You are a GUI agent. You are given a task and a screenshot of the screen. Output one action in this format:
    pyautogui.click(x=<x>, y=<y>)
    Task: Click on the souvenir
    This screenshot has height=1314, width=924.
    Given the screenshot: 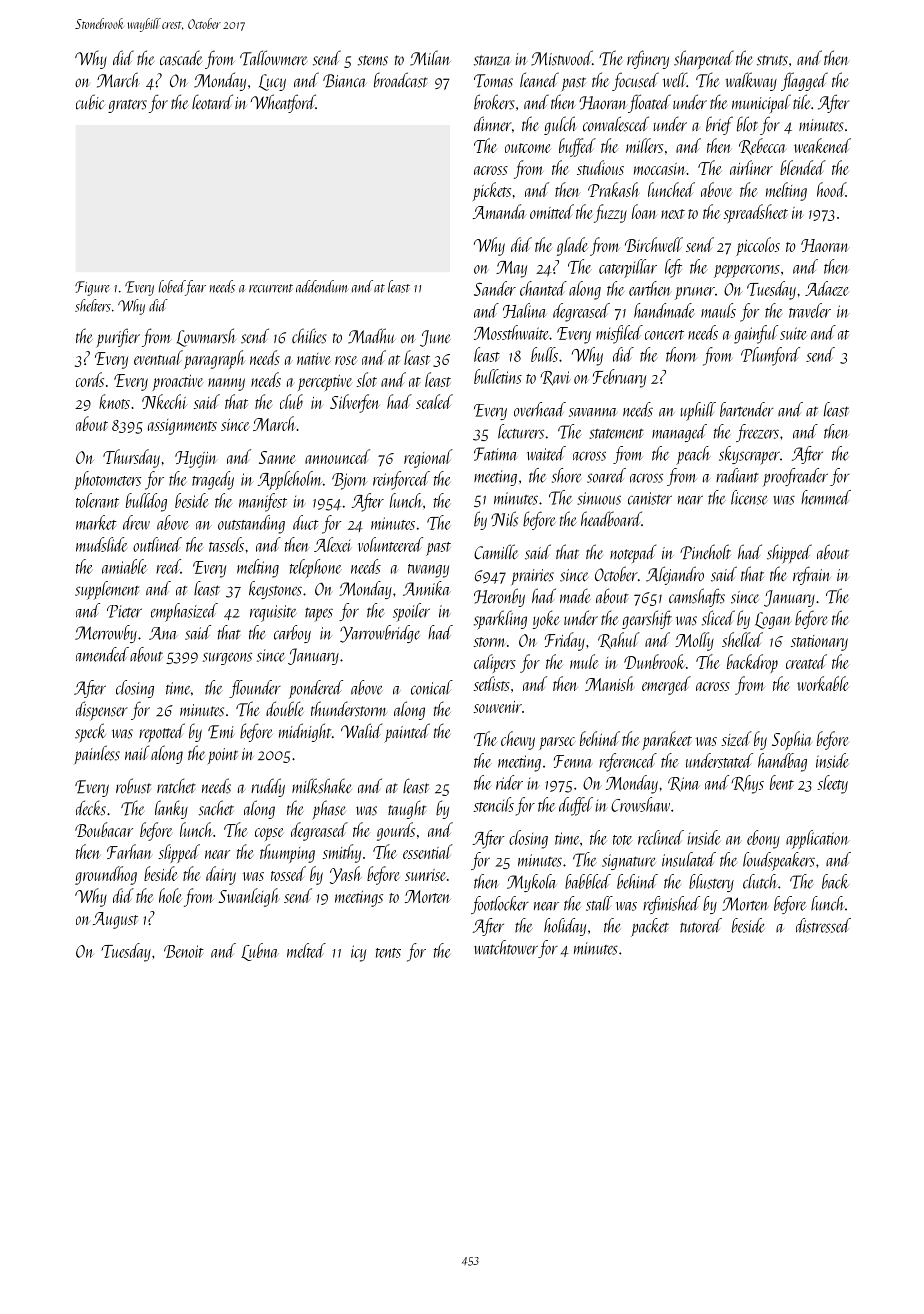 What is the action you would take?
    pyautogui.click(x=497, y=707)
